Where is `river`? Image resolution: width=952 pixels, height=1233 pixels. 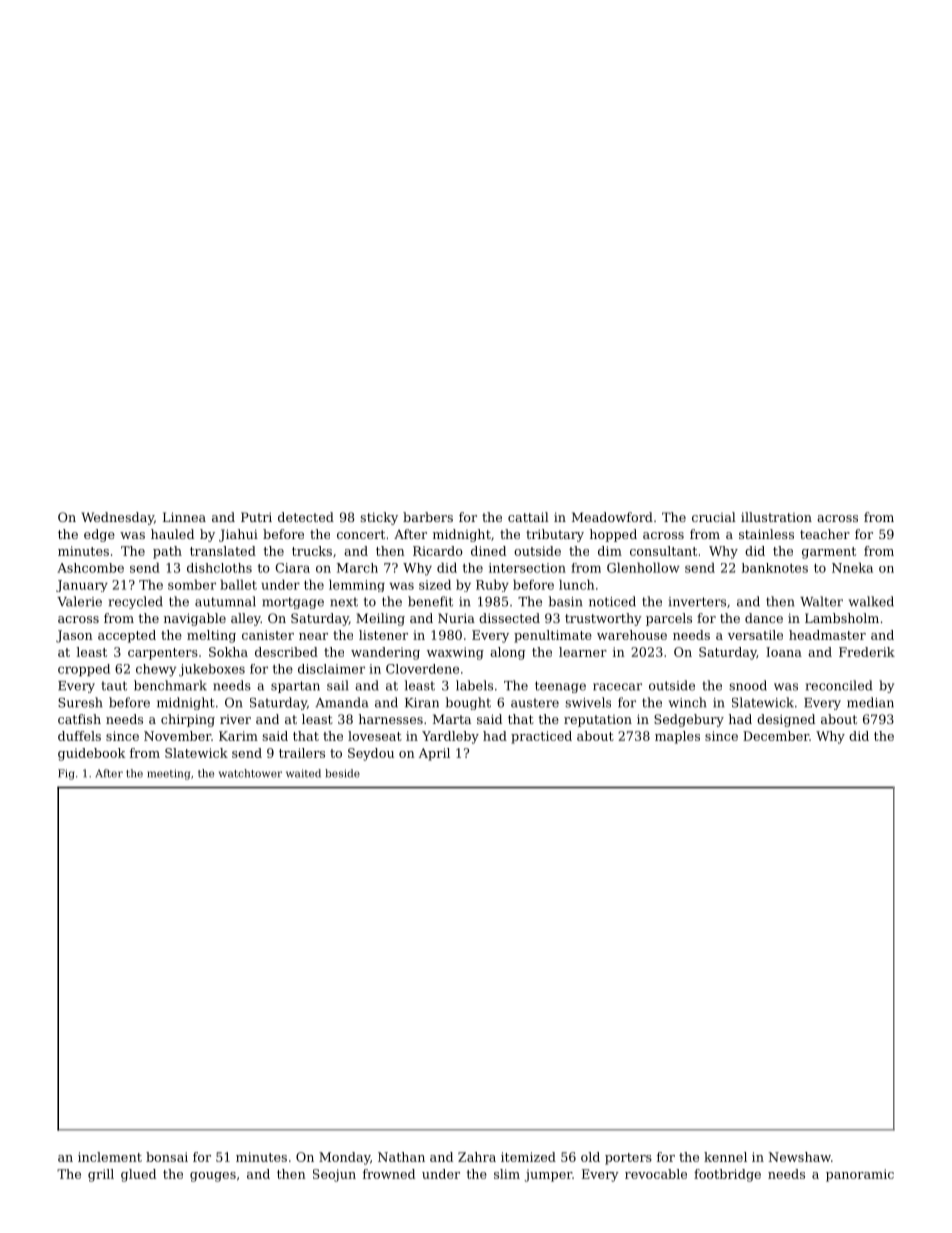 river is located at coordinates (235, 719).
